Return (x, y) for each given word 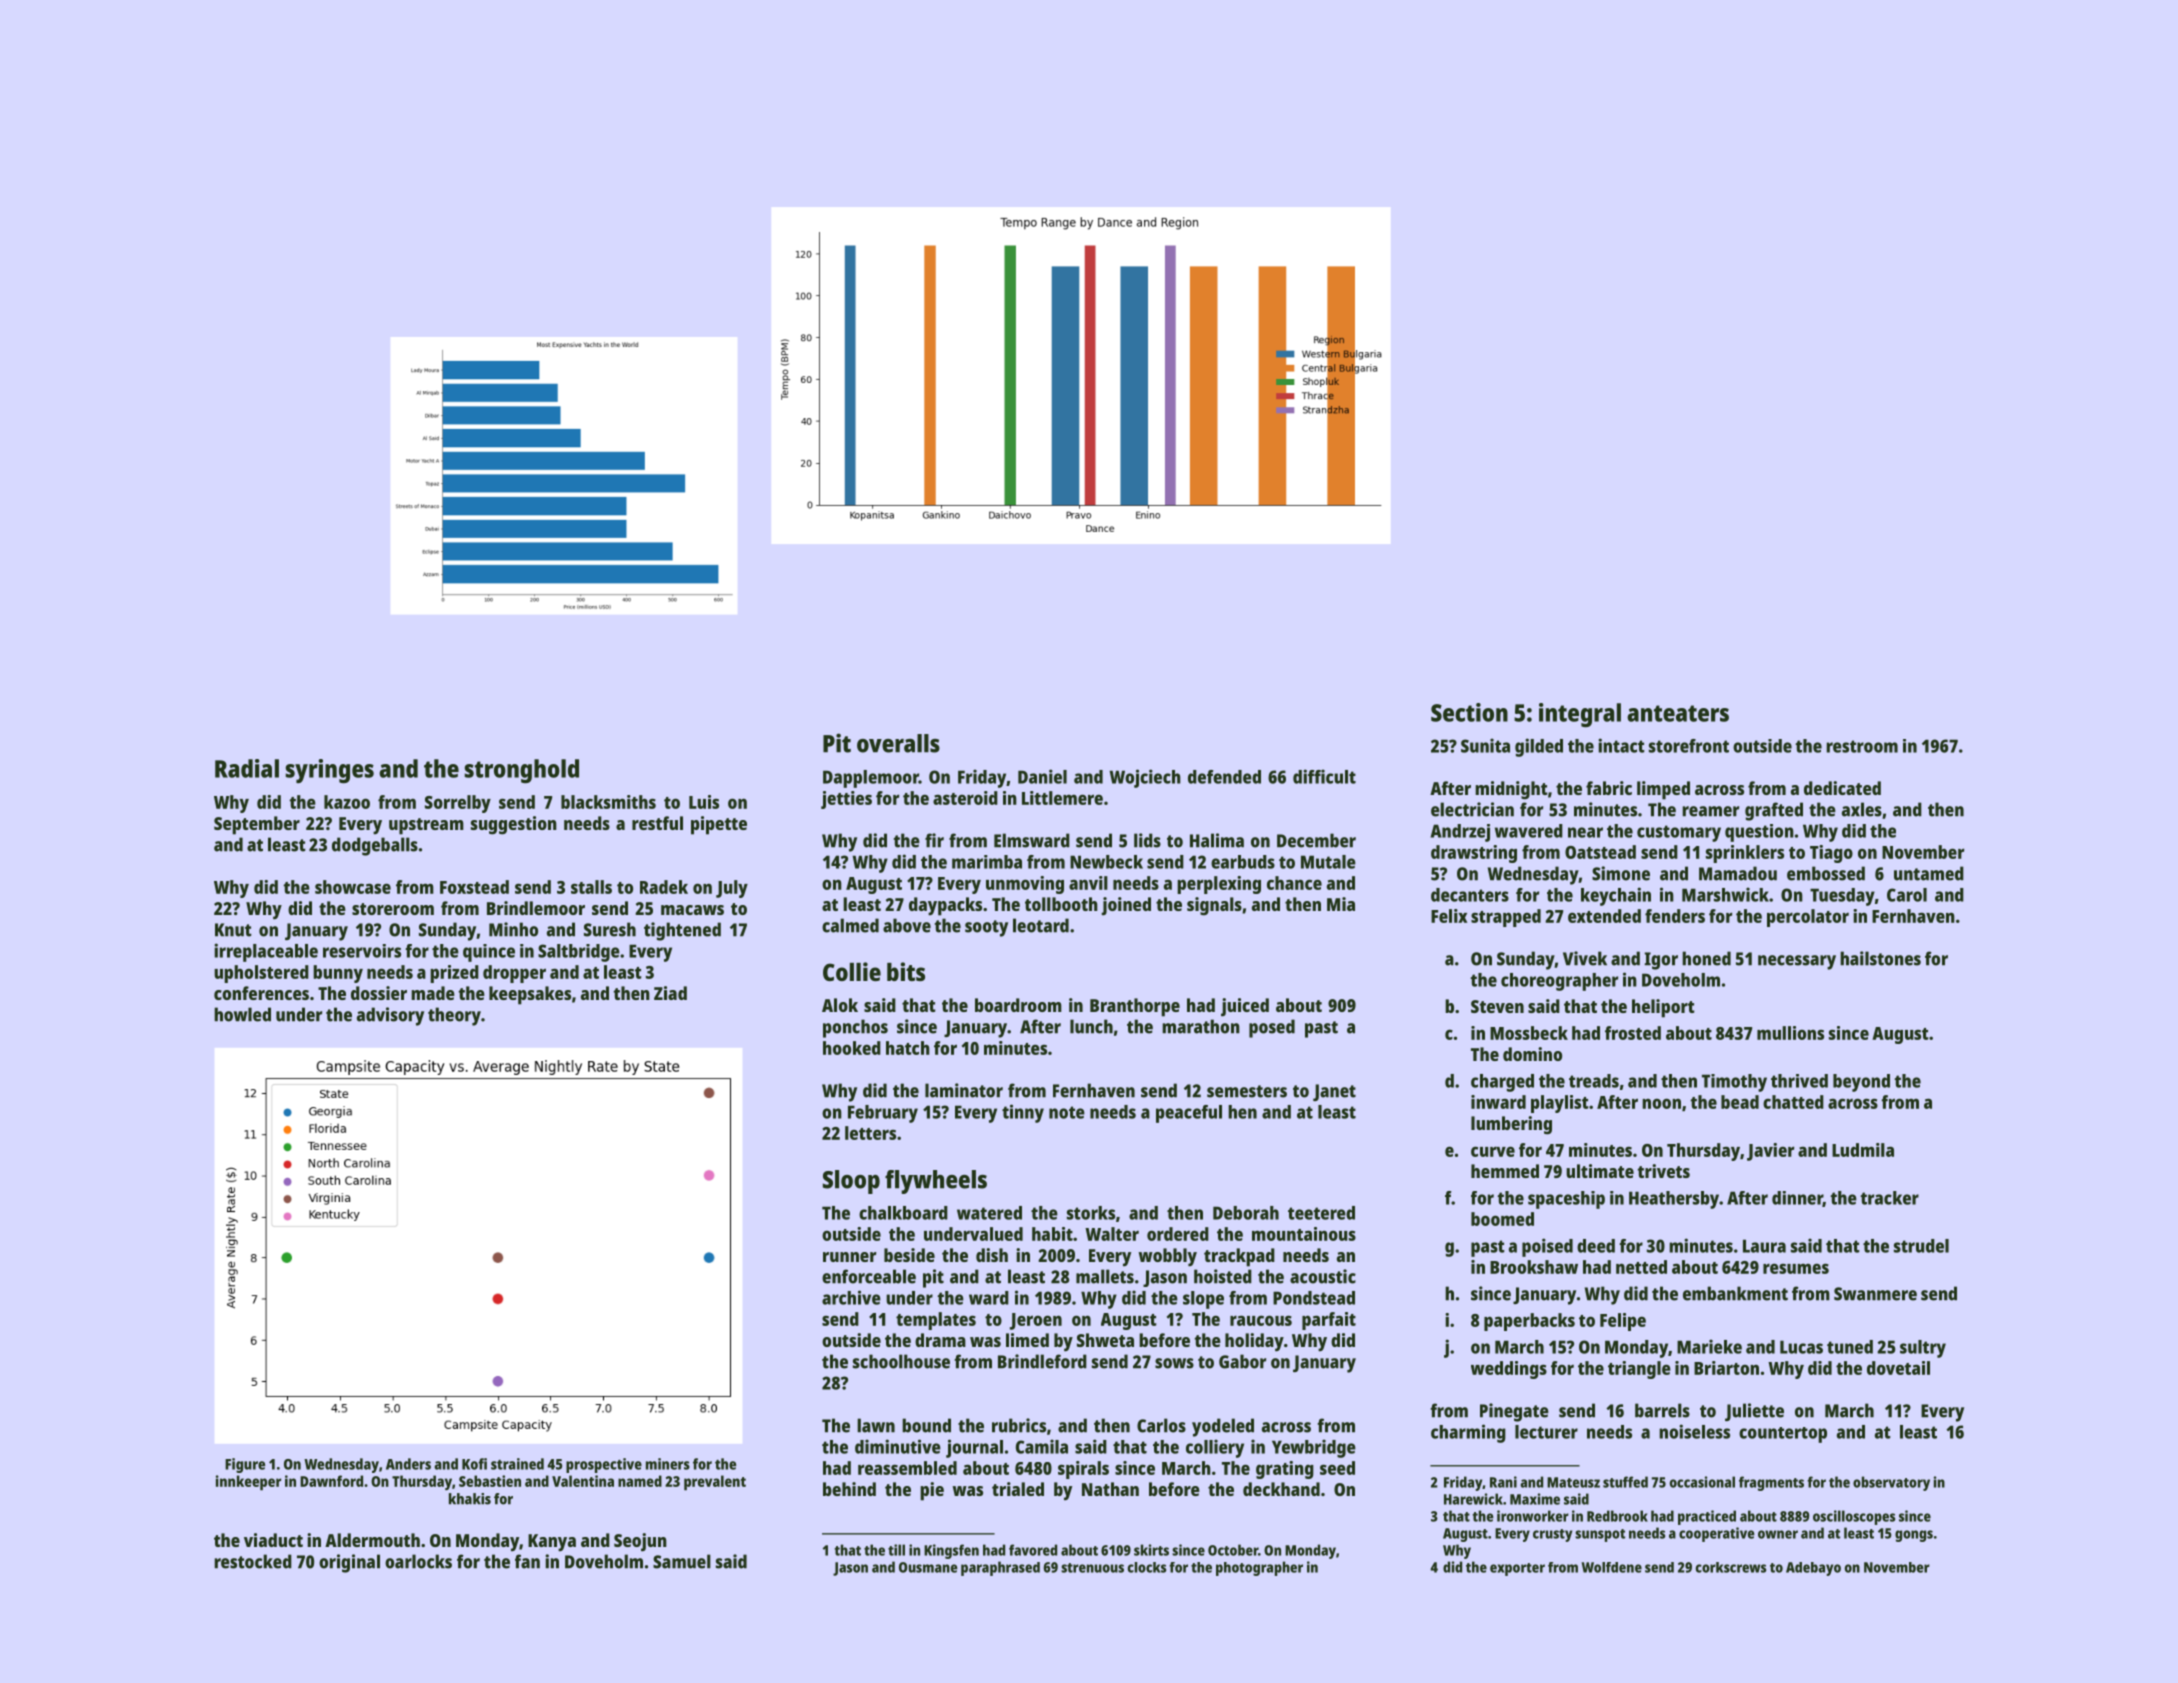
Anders (408, 1464)
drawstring (1474, 854)
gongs (1914, 1536)
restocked (253, 1561)
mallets (1105, 1276)
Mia (1341, 904)
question (1759, 833)
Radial (247, 768)
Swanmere (1875, 1294)
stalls (591, 887)
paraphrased (1000, 1568)
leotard (1041, 925)
